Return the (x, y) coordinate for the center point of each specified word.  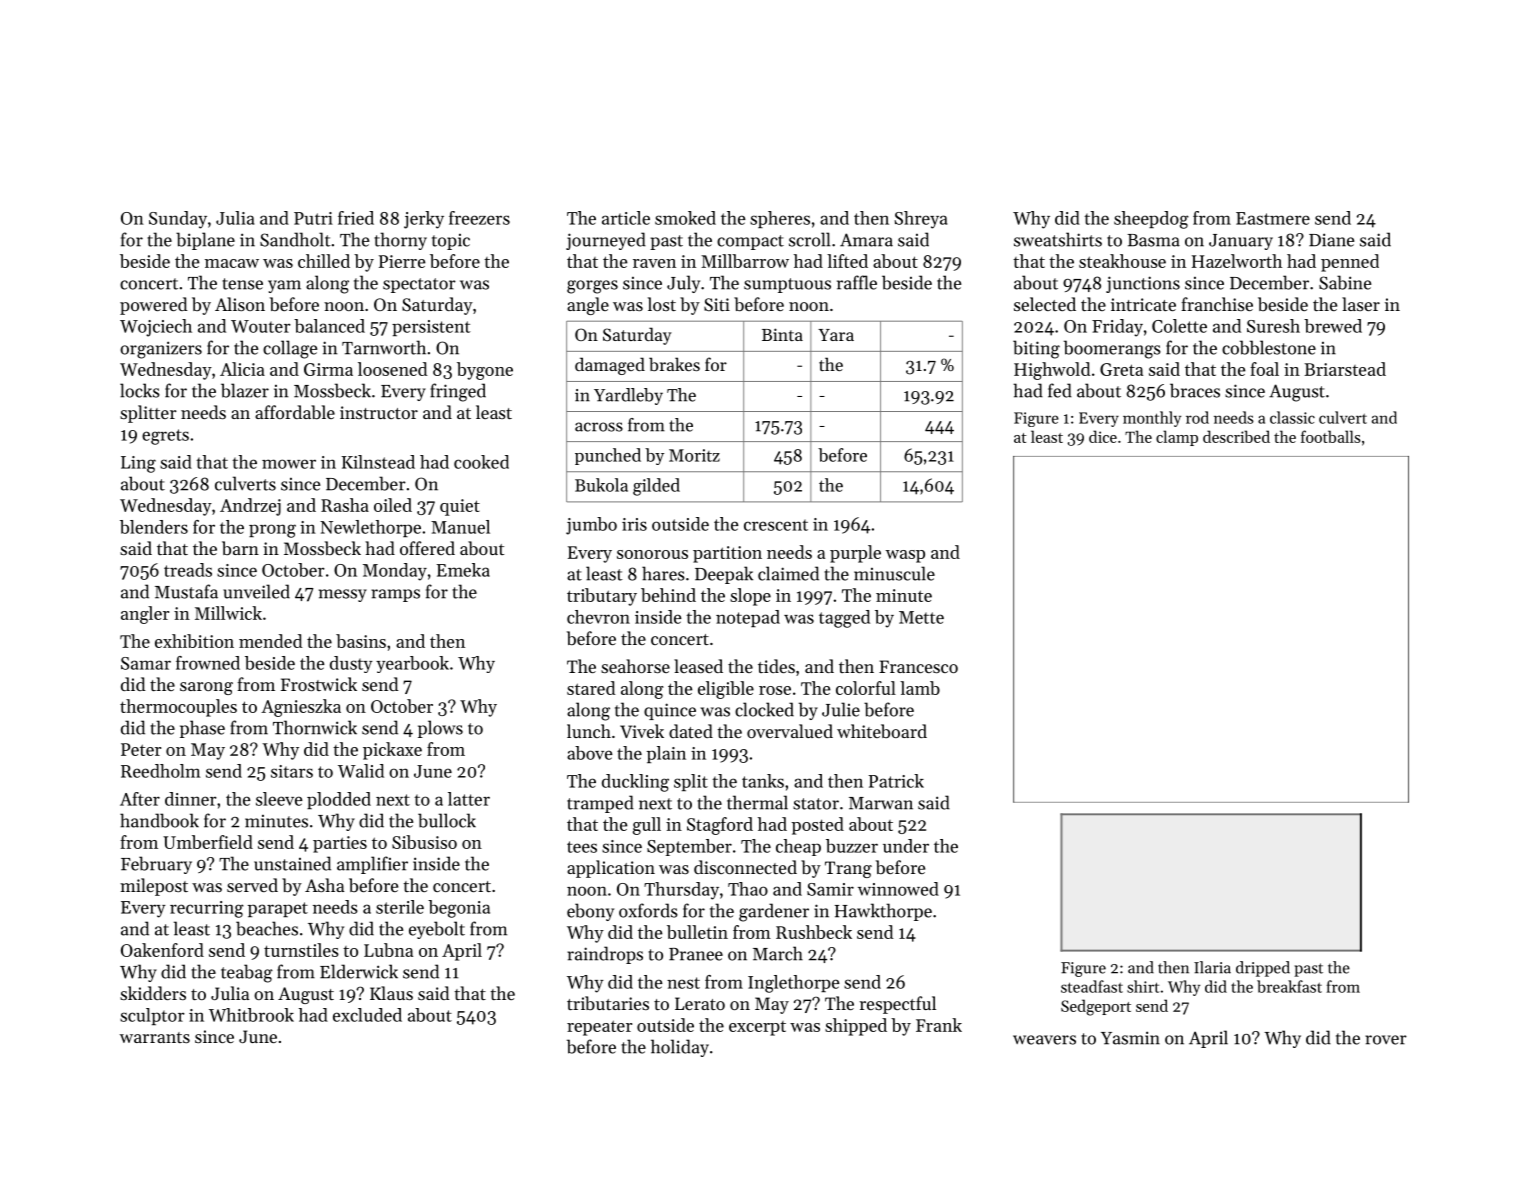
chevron (598, 617)
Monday (395, 572)
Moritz (694, 455)
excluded (367, 1015)
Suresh (1273, 326)
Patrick (896, 781)
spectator (419, 285)
